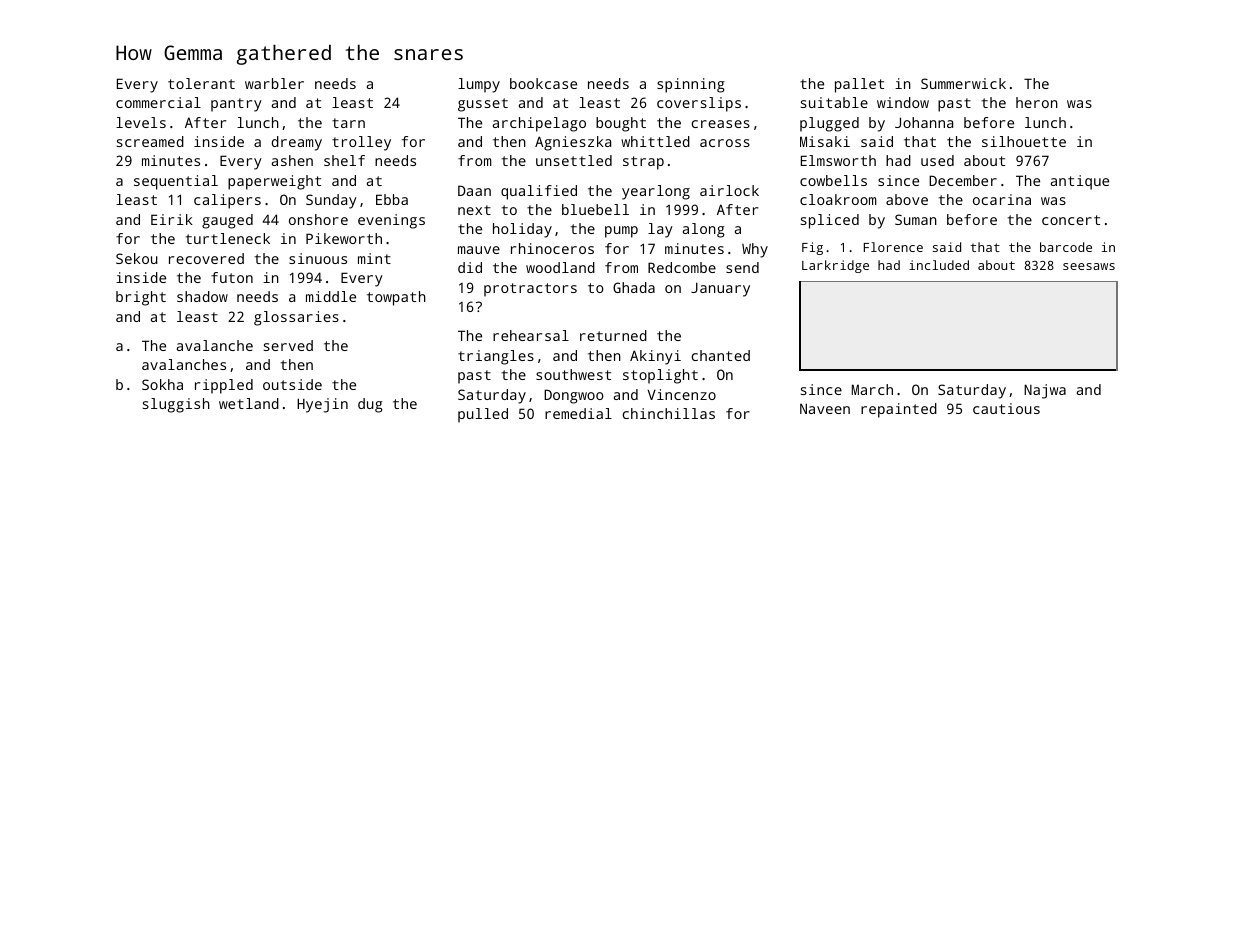 The image size is (1233, 952). Describe the element at coordinates (348, 123) in the screenshot. I see `tarn` at that location.
